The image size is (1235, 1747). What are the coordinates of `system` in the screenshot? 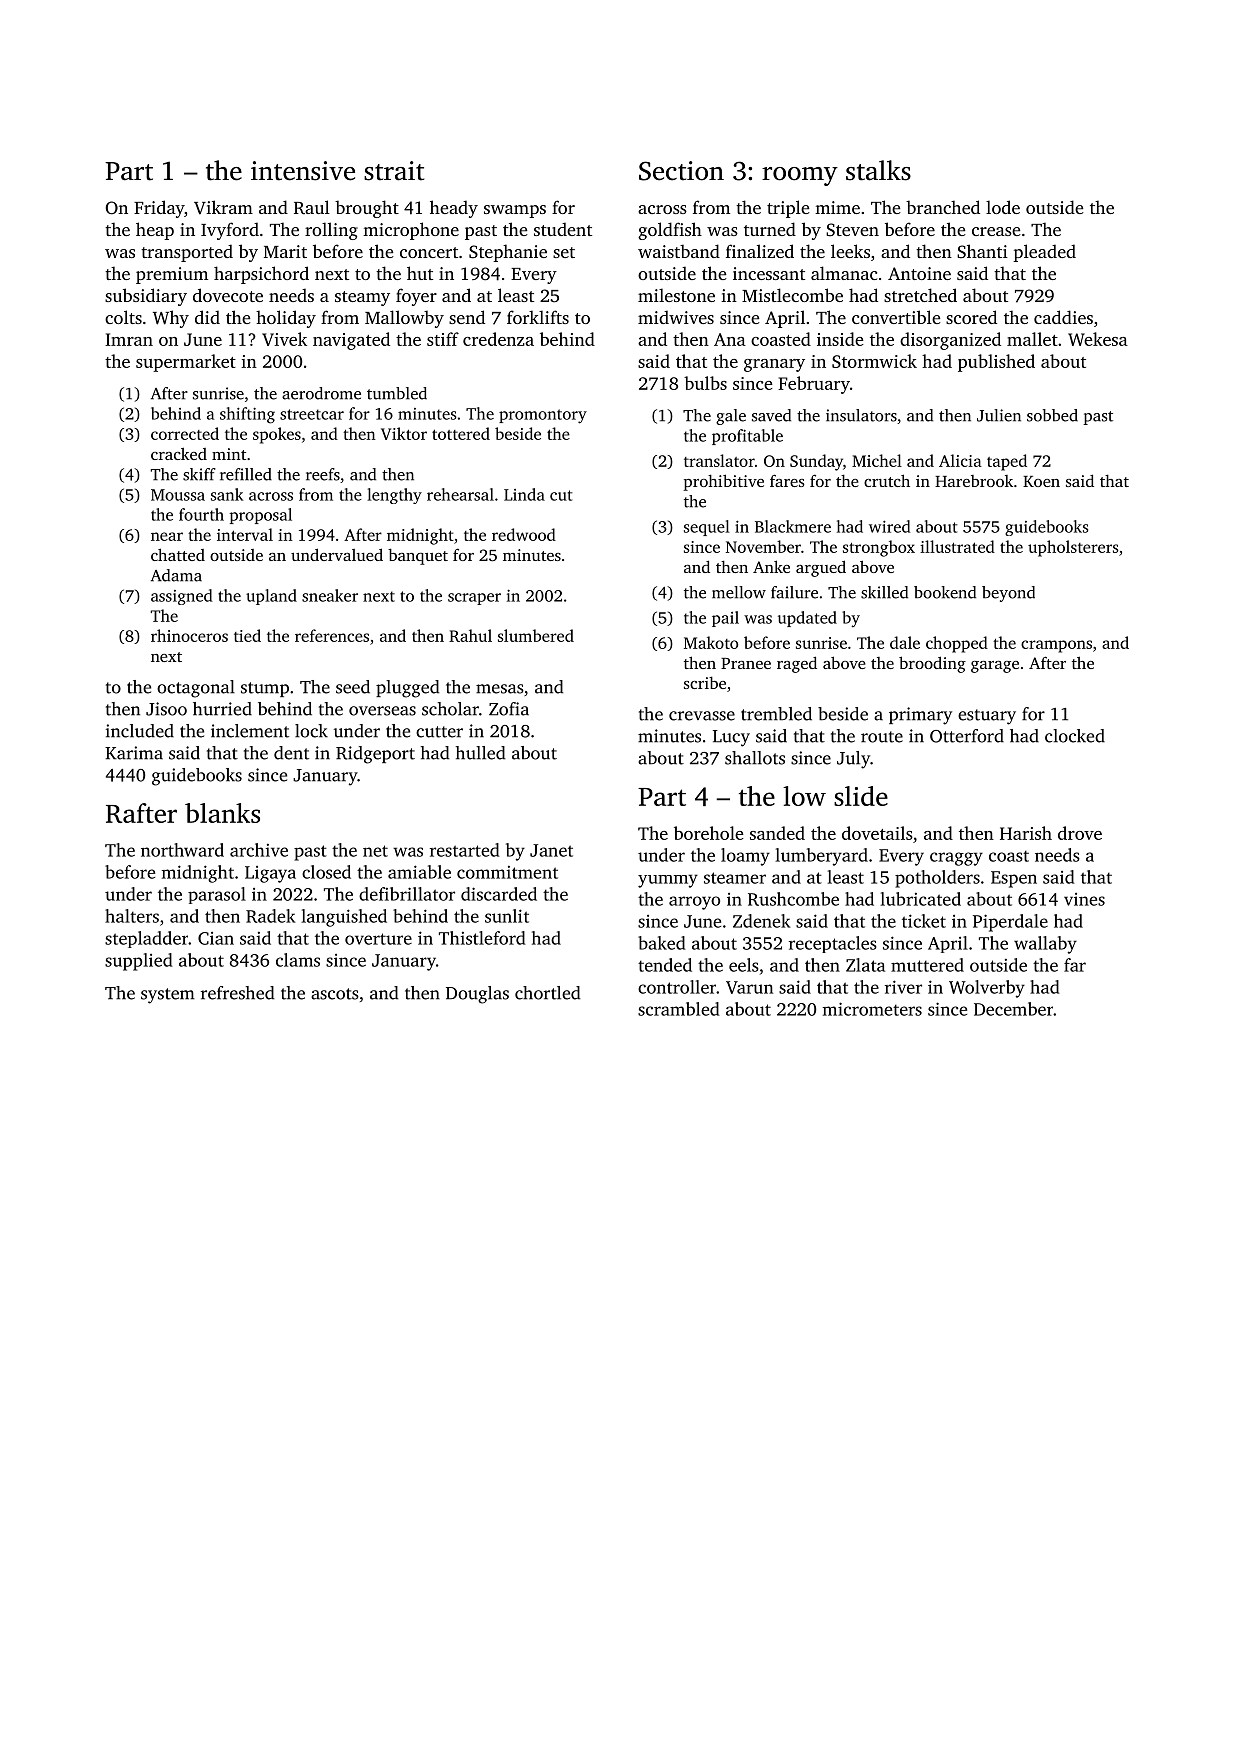 It's located at (168, 996).
